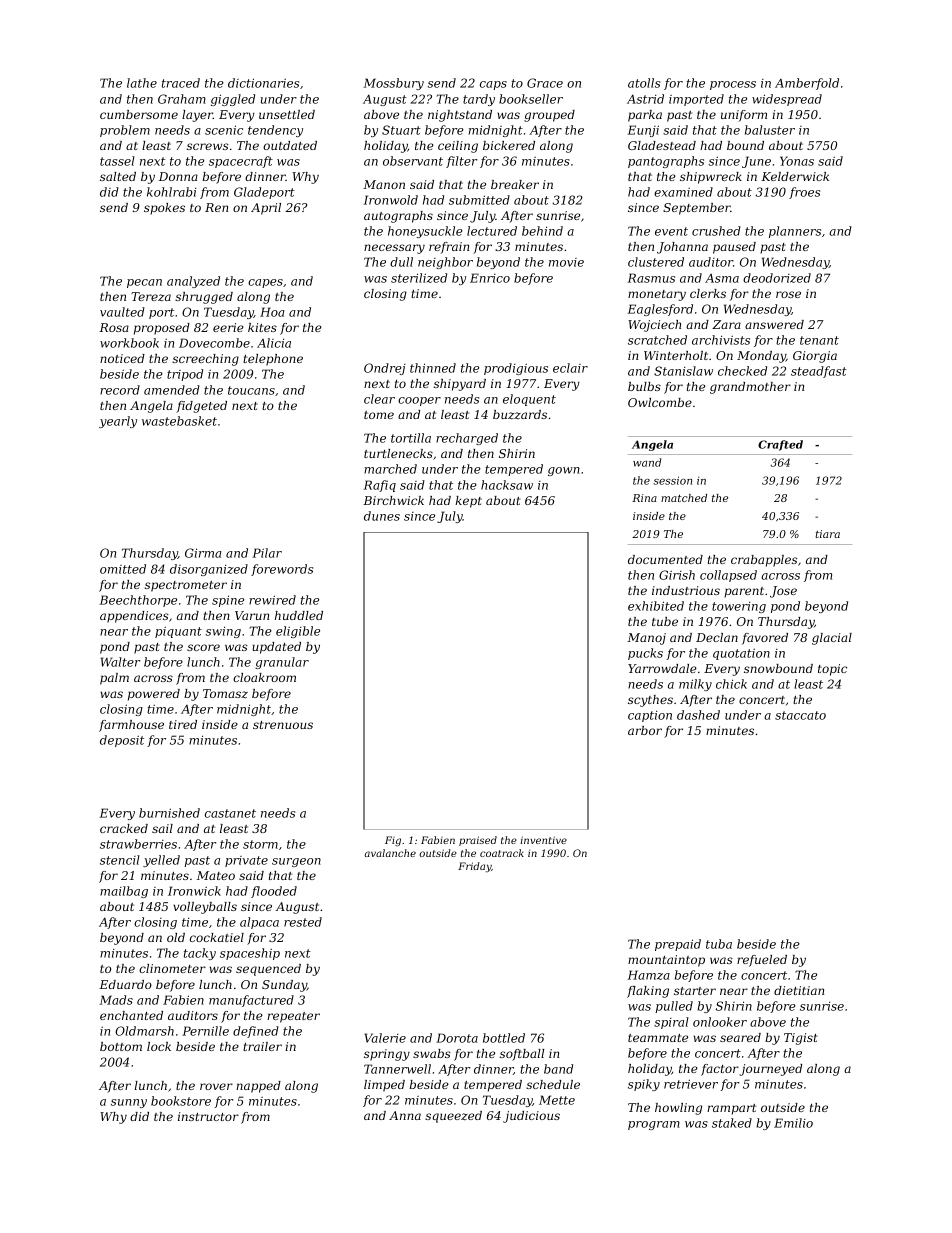 The height and width of the page is (1233, 952). Describe the element at coordinates (114, 679) in the page. I see `palm` at that location.
